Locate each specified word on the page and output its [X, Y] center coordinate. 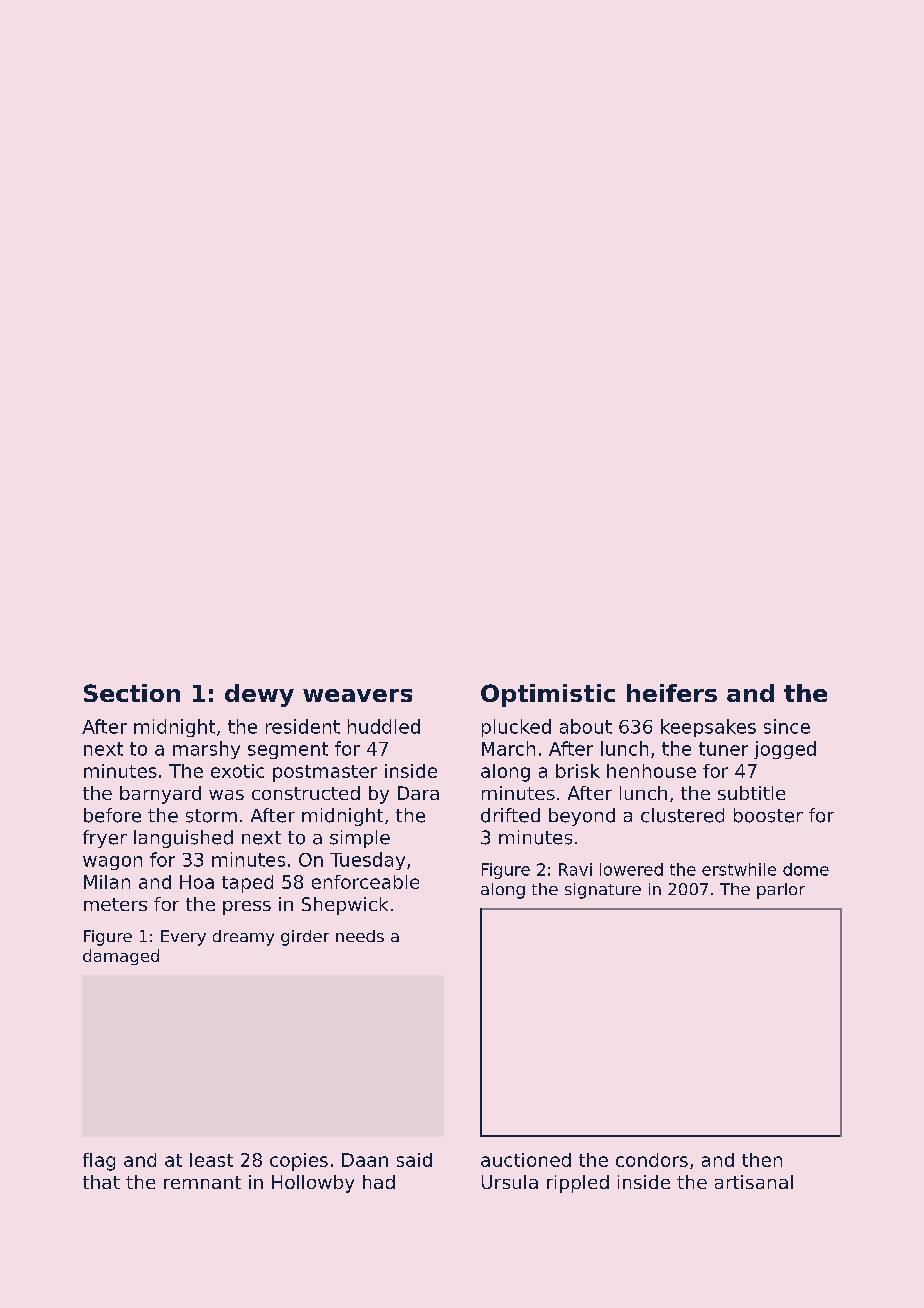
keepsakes [708, 728]
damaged [121, 957]
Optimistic [548, 695]
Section [132, 693]
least [211, 1160]
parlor [781, 891]
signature [603, 891]
